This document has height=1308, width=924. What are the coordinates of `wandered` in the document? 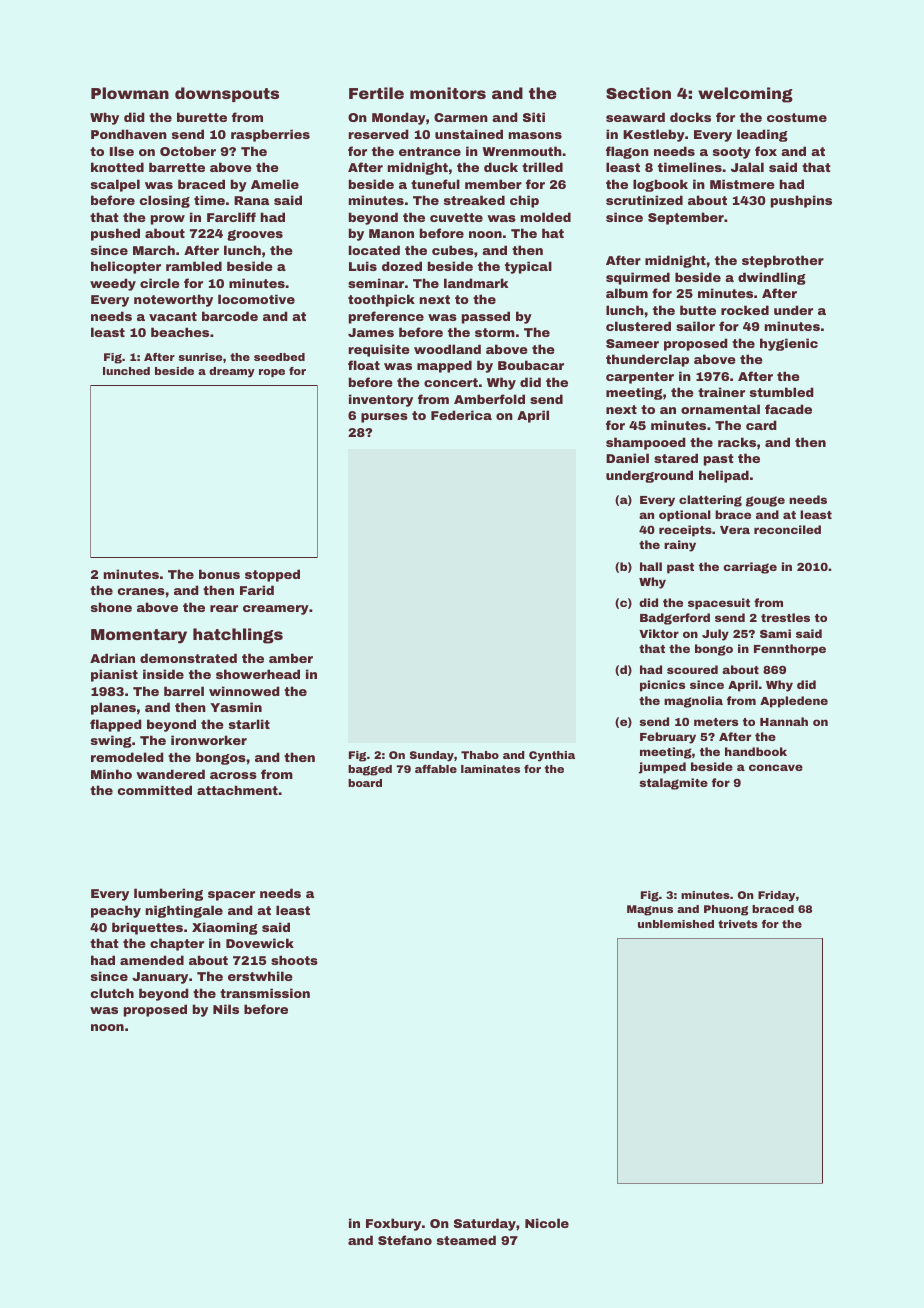 It's located at (170, 774).
